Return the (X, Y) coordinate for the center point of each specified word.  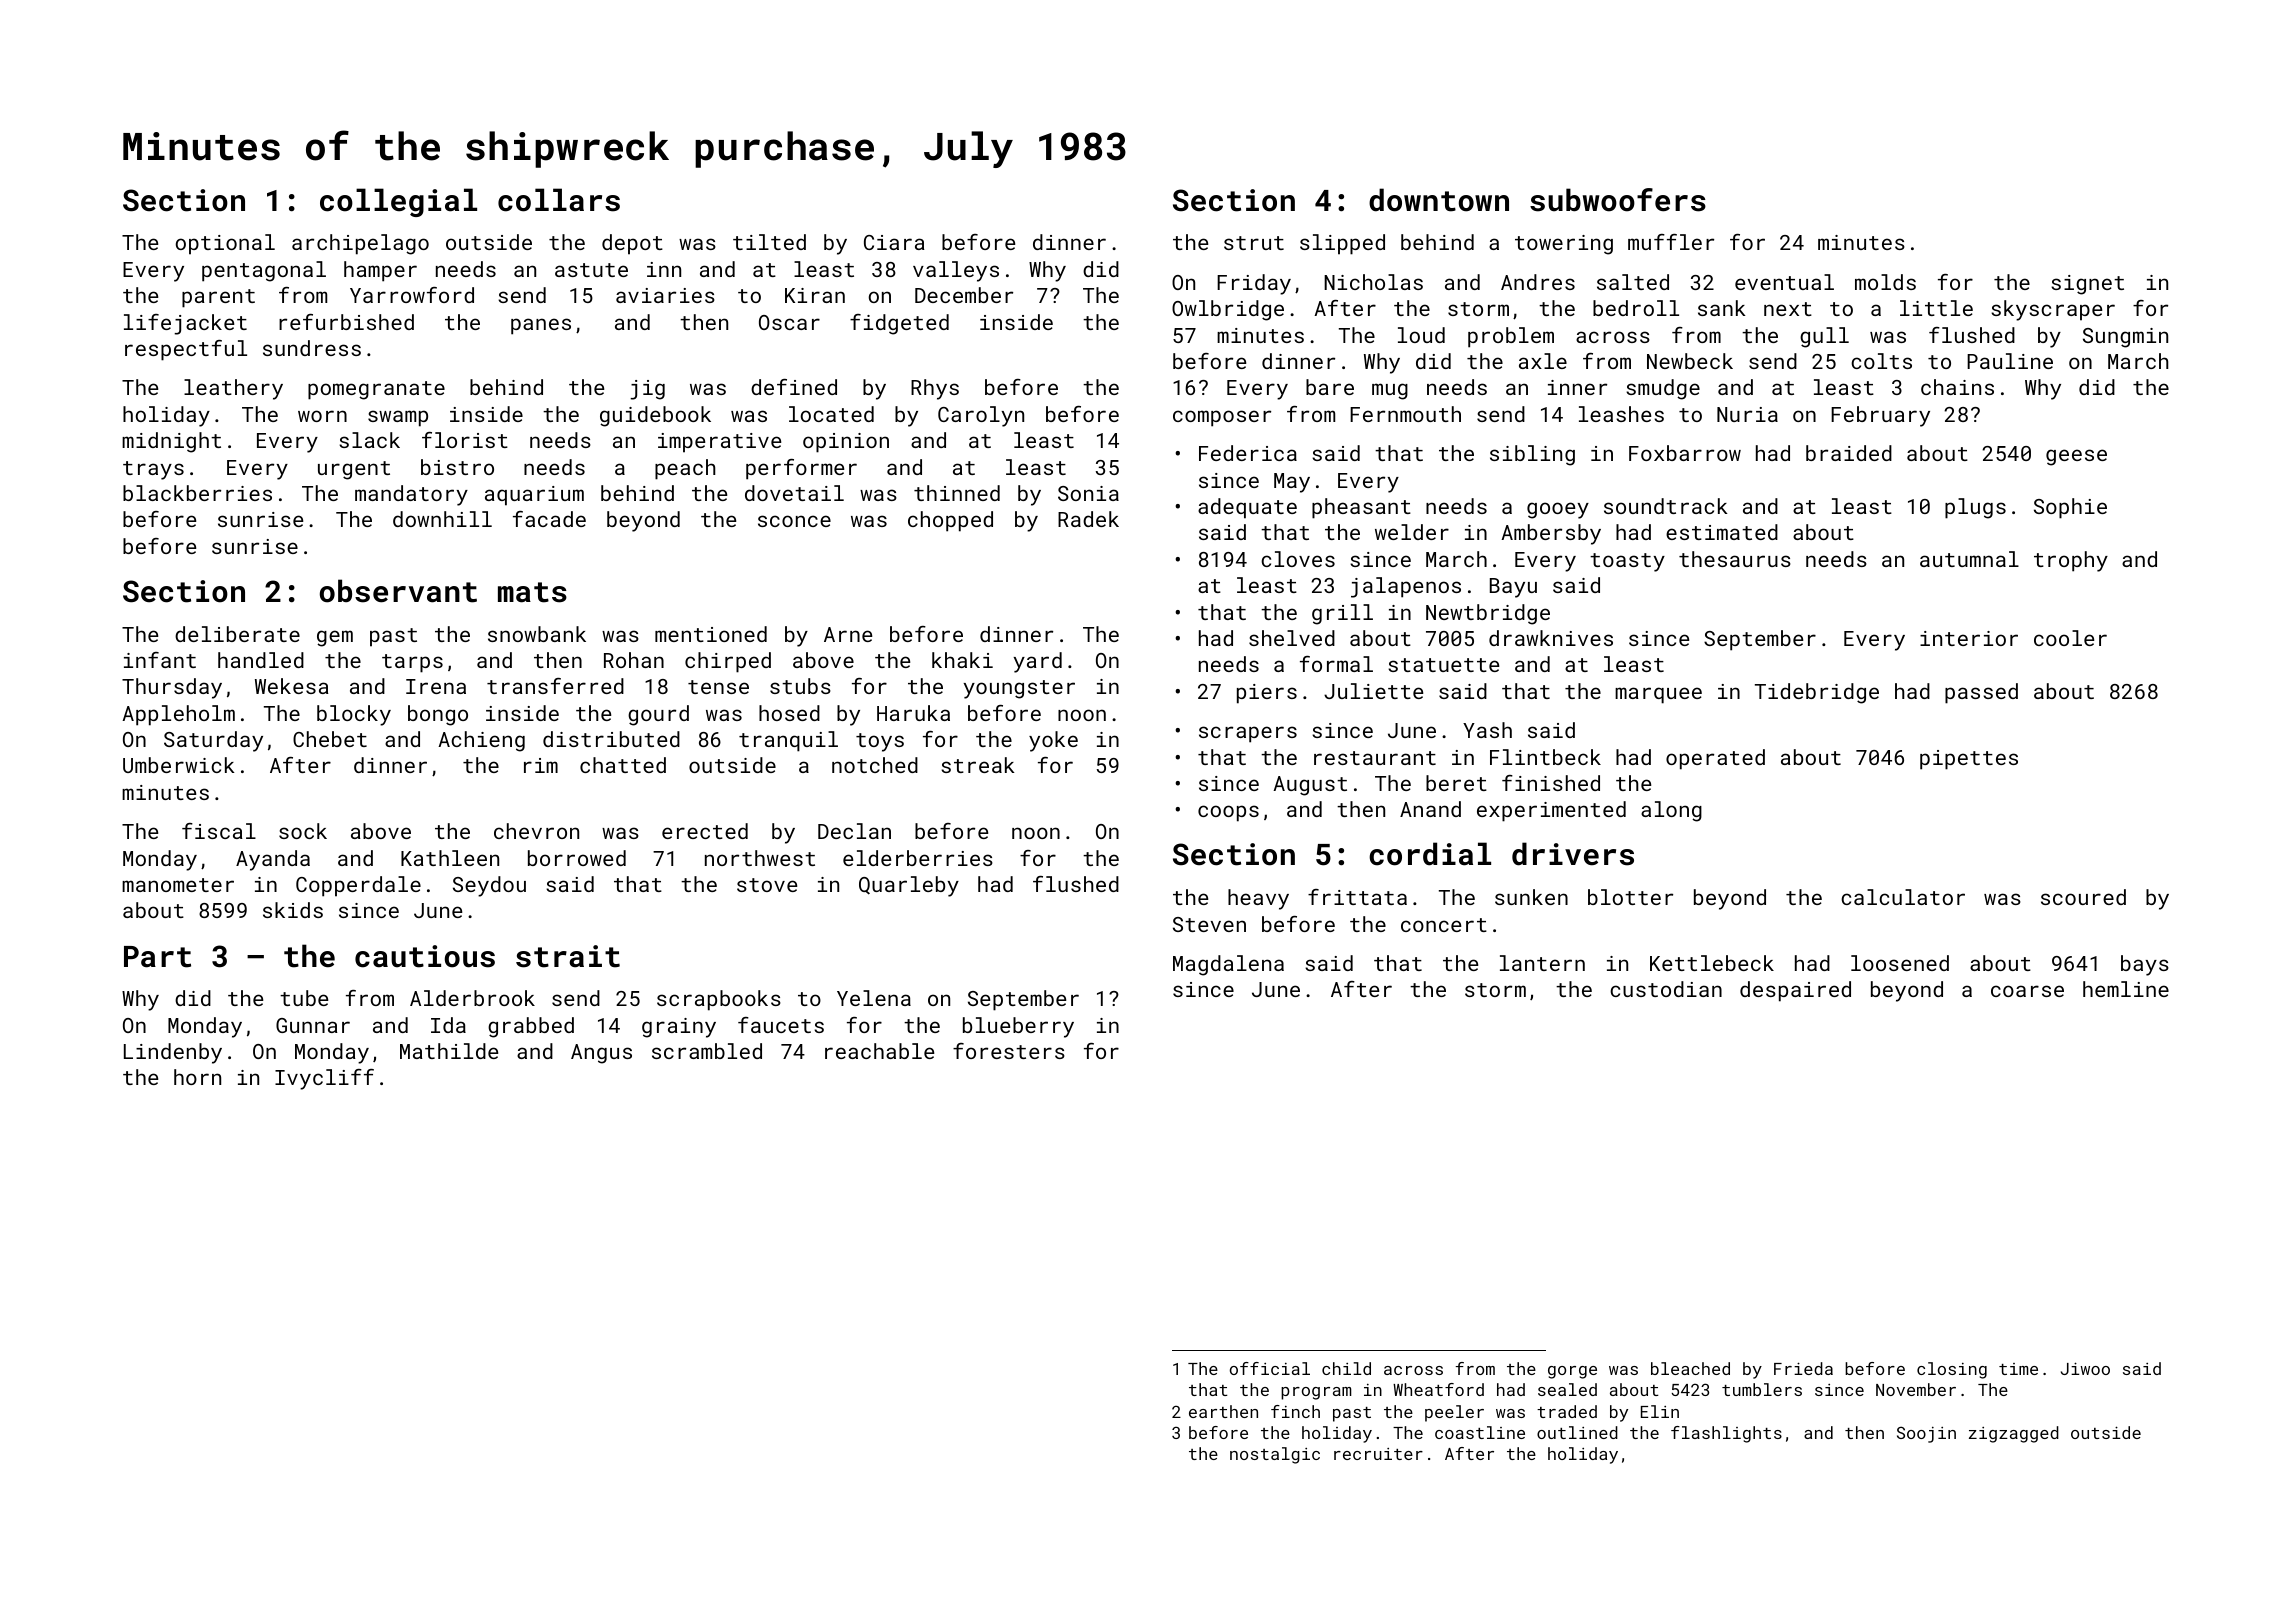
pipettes (1969, 760)
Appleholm (178, 715)
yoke (1053, 741)
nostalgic (1275, 1455)
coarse (2027, 991)
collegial (398, 202)
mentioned (711, 634)
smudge (1663, 389)
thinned (957, 493)
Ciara (894, 242)
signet (2087, 285)
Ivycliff (324, 1079)
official (1270, 1368)
